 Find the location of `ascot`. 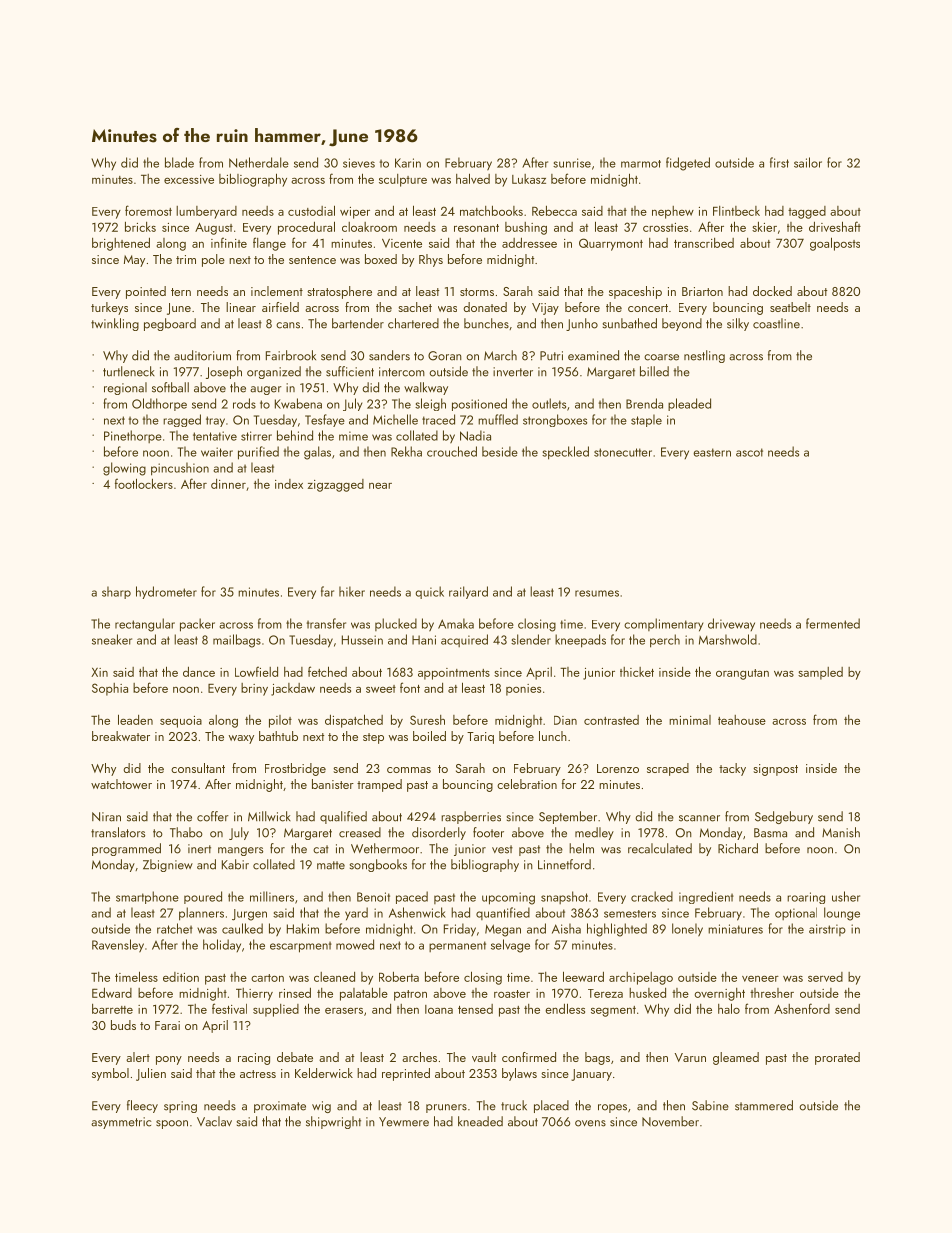

ascot is located at coordinates (749, 452).
